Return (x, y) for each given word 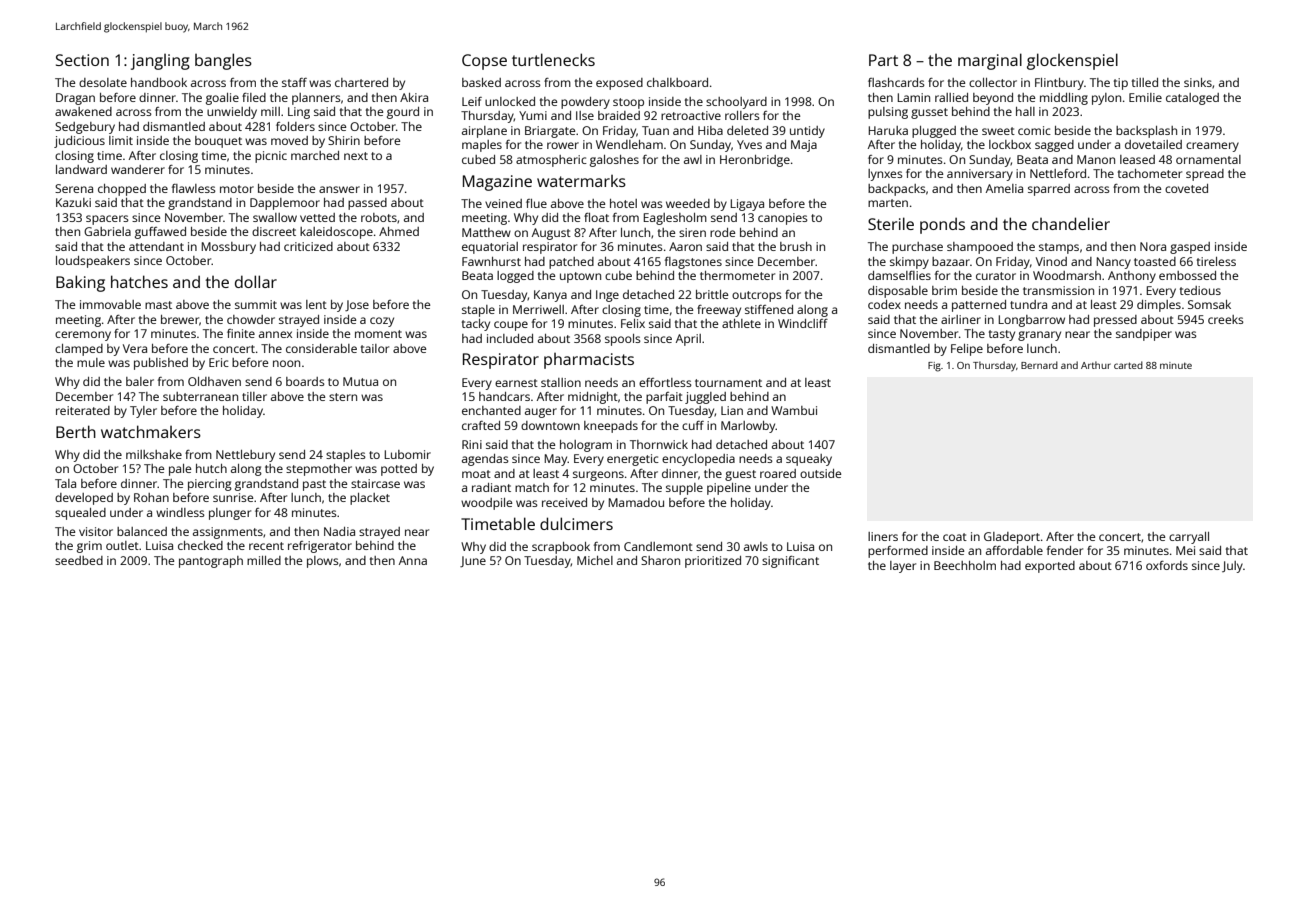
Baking (80, 283)
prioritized (713, 562)
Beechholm (965, 565)
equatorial (490, 248)
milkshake (154, 454)
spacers (107, 220)
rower (563, 145)
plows (323, 562)
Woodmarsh (1067, 275)
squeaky (809, 460)
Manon (1096, 159)
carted (1128, 365)
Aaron (685, 246)
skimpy (909, 263)
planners (316, 99)
